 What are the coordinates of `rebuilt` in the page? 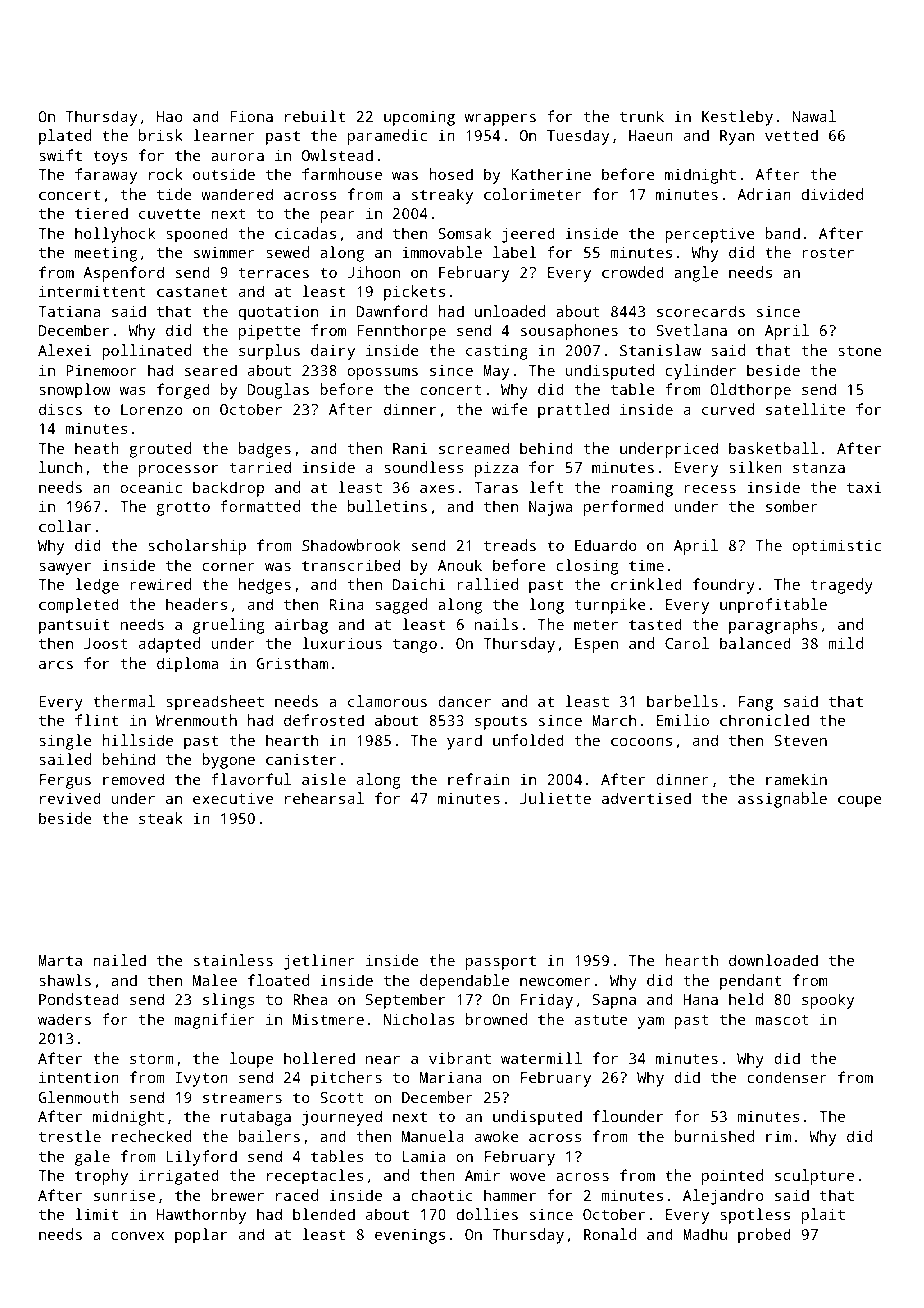 It's located at (315, 116).
